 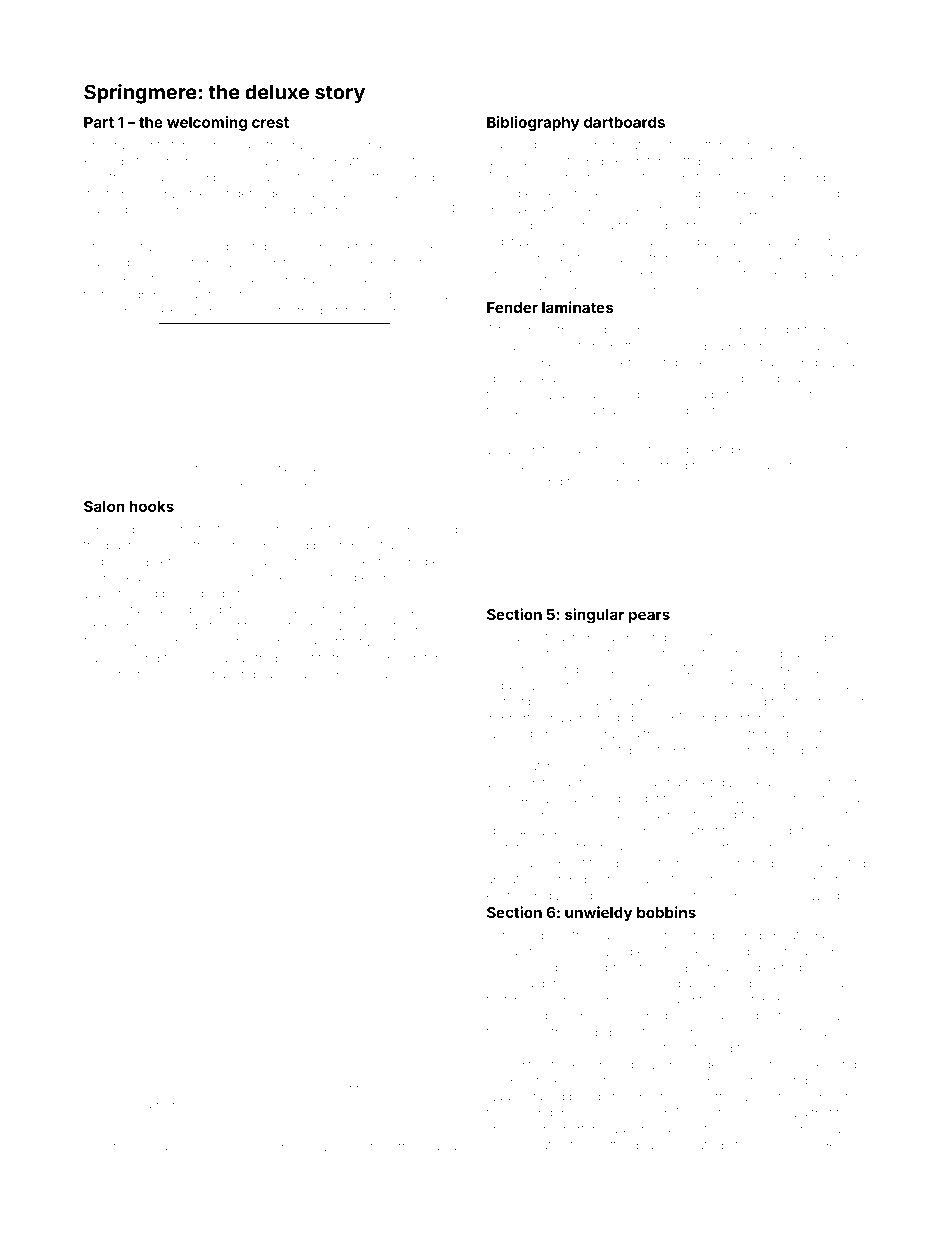 What do you see at coordinates (512, 307) in the image?
I see `Fender` at bounding box center [512, 307].
